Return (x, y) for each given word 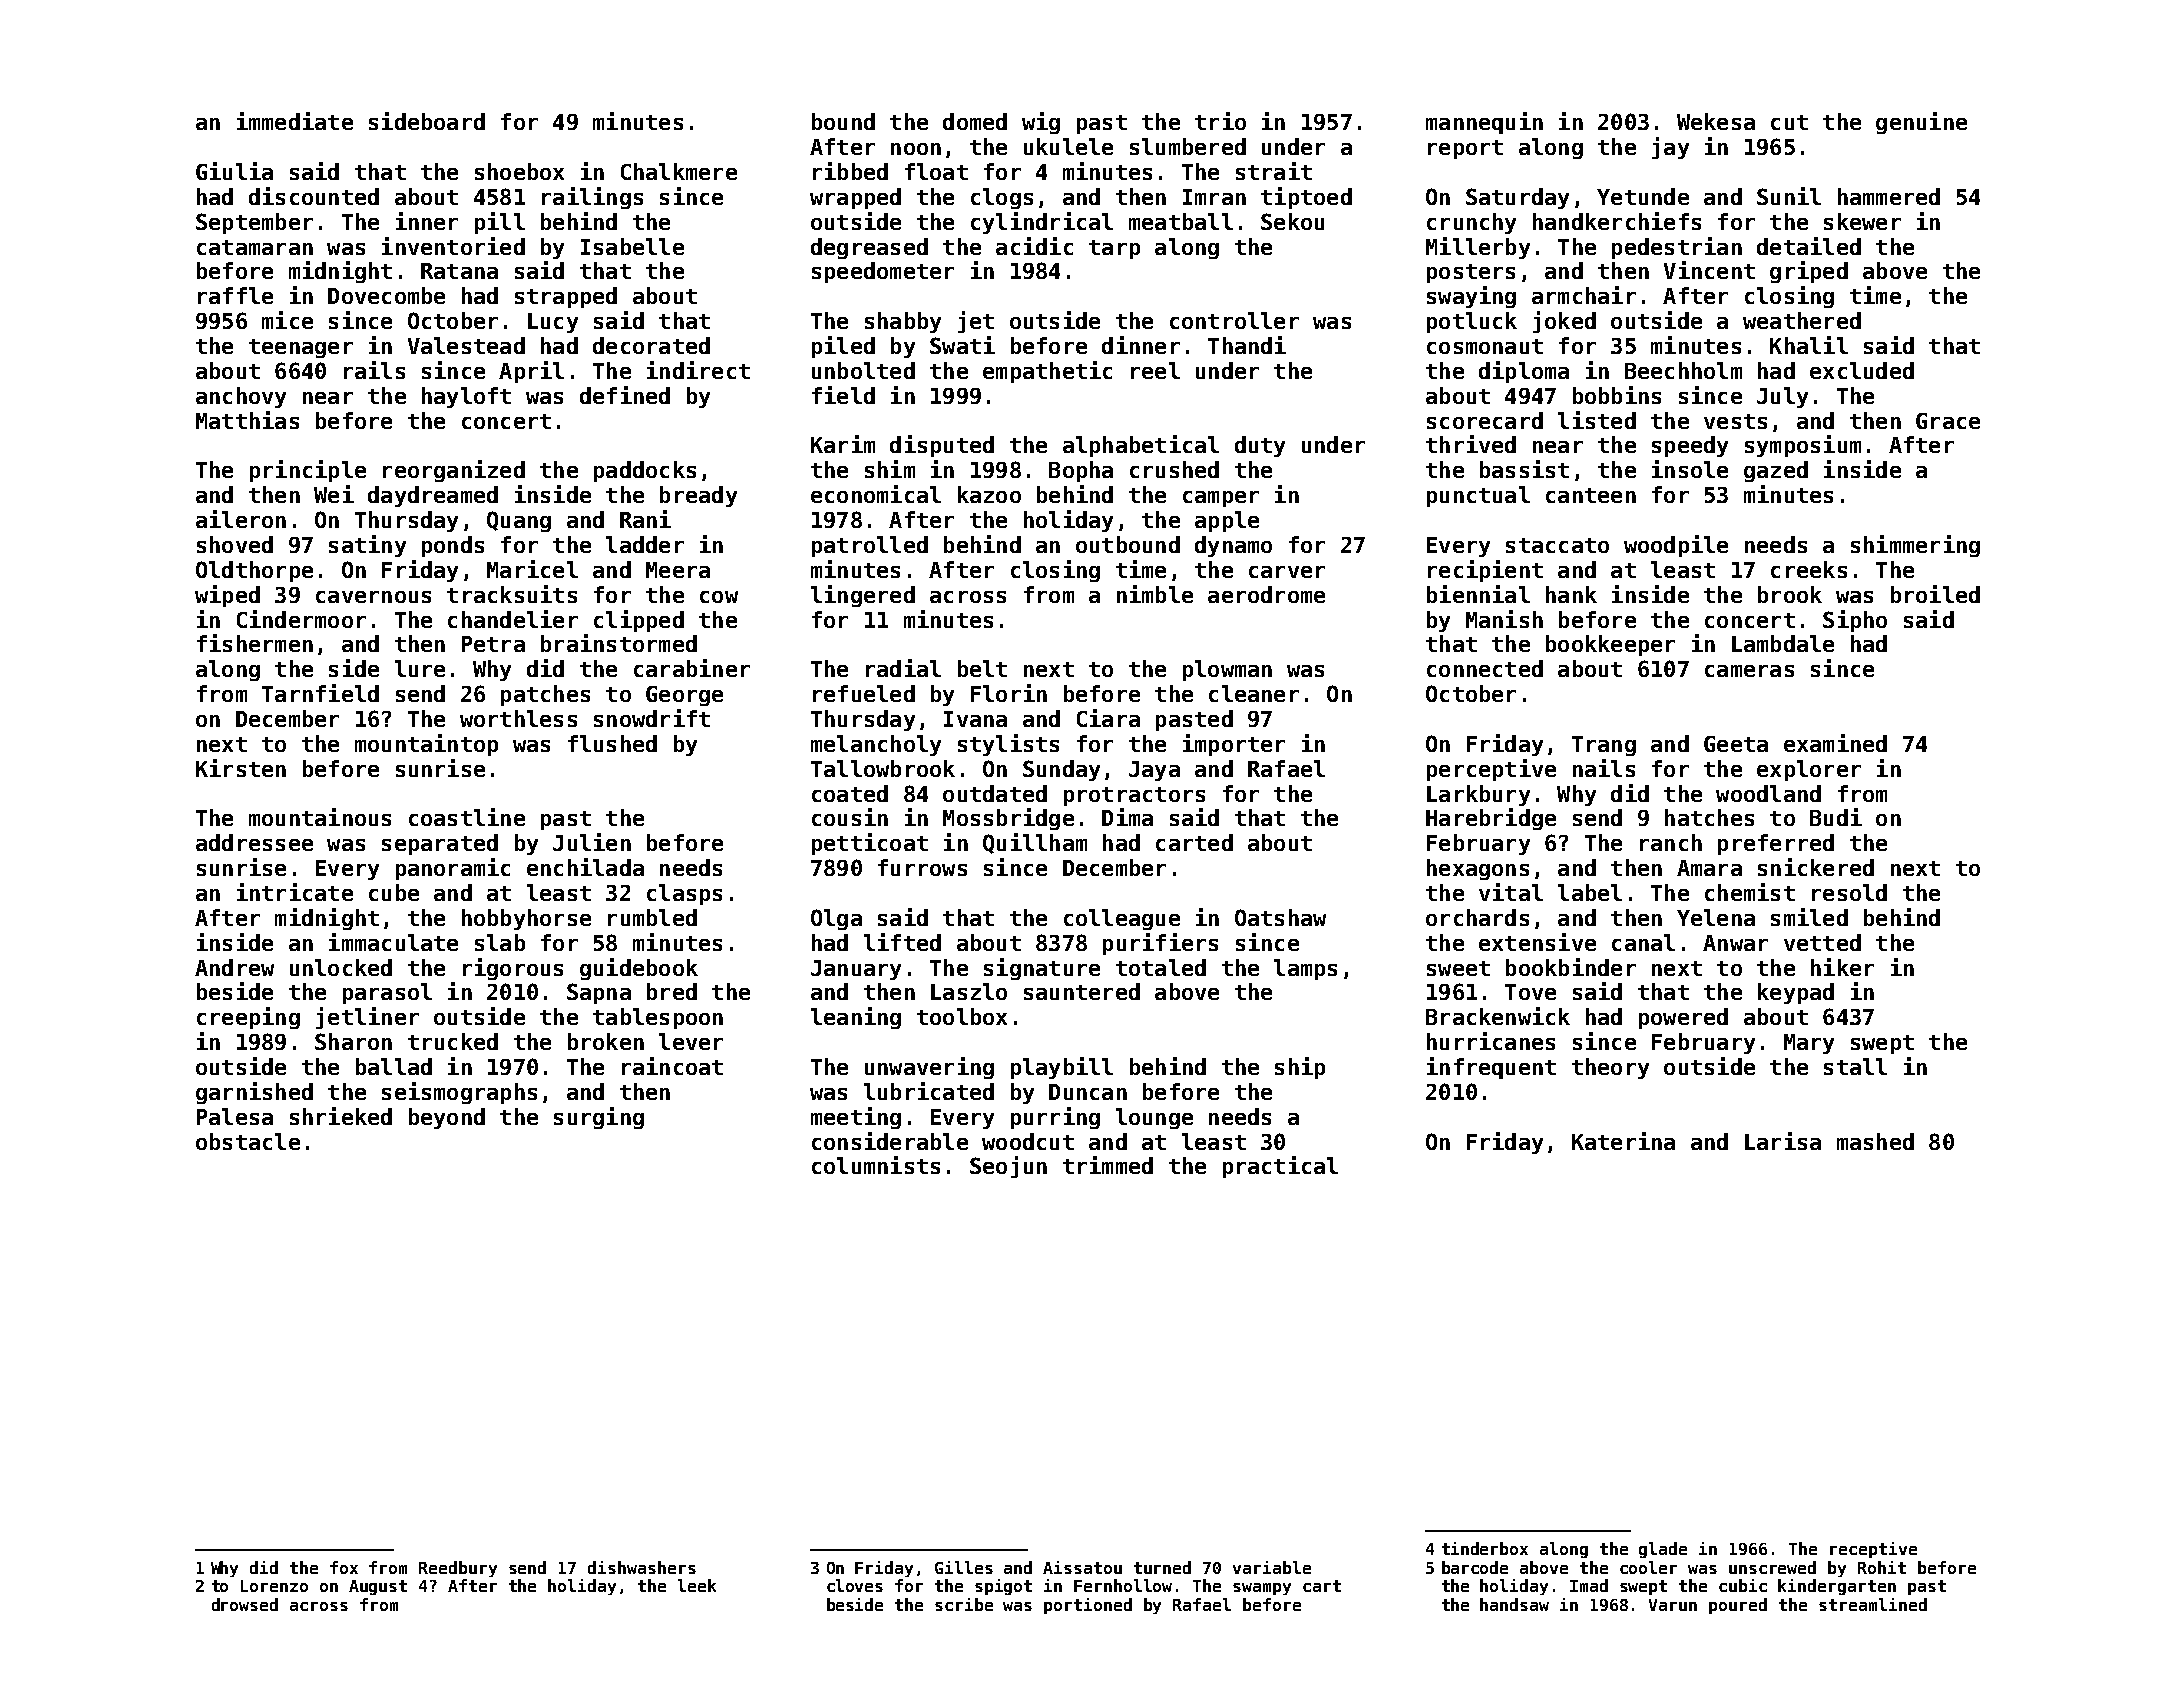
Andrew (234, 967)
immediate (295, 121)
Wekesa (1716, 121)
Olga (836, 919)
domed (975, 121)
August (378, 1587)
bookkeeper (1610, 645)
